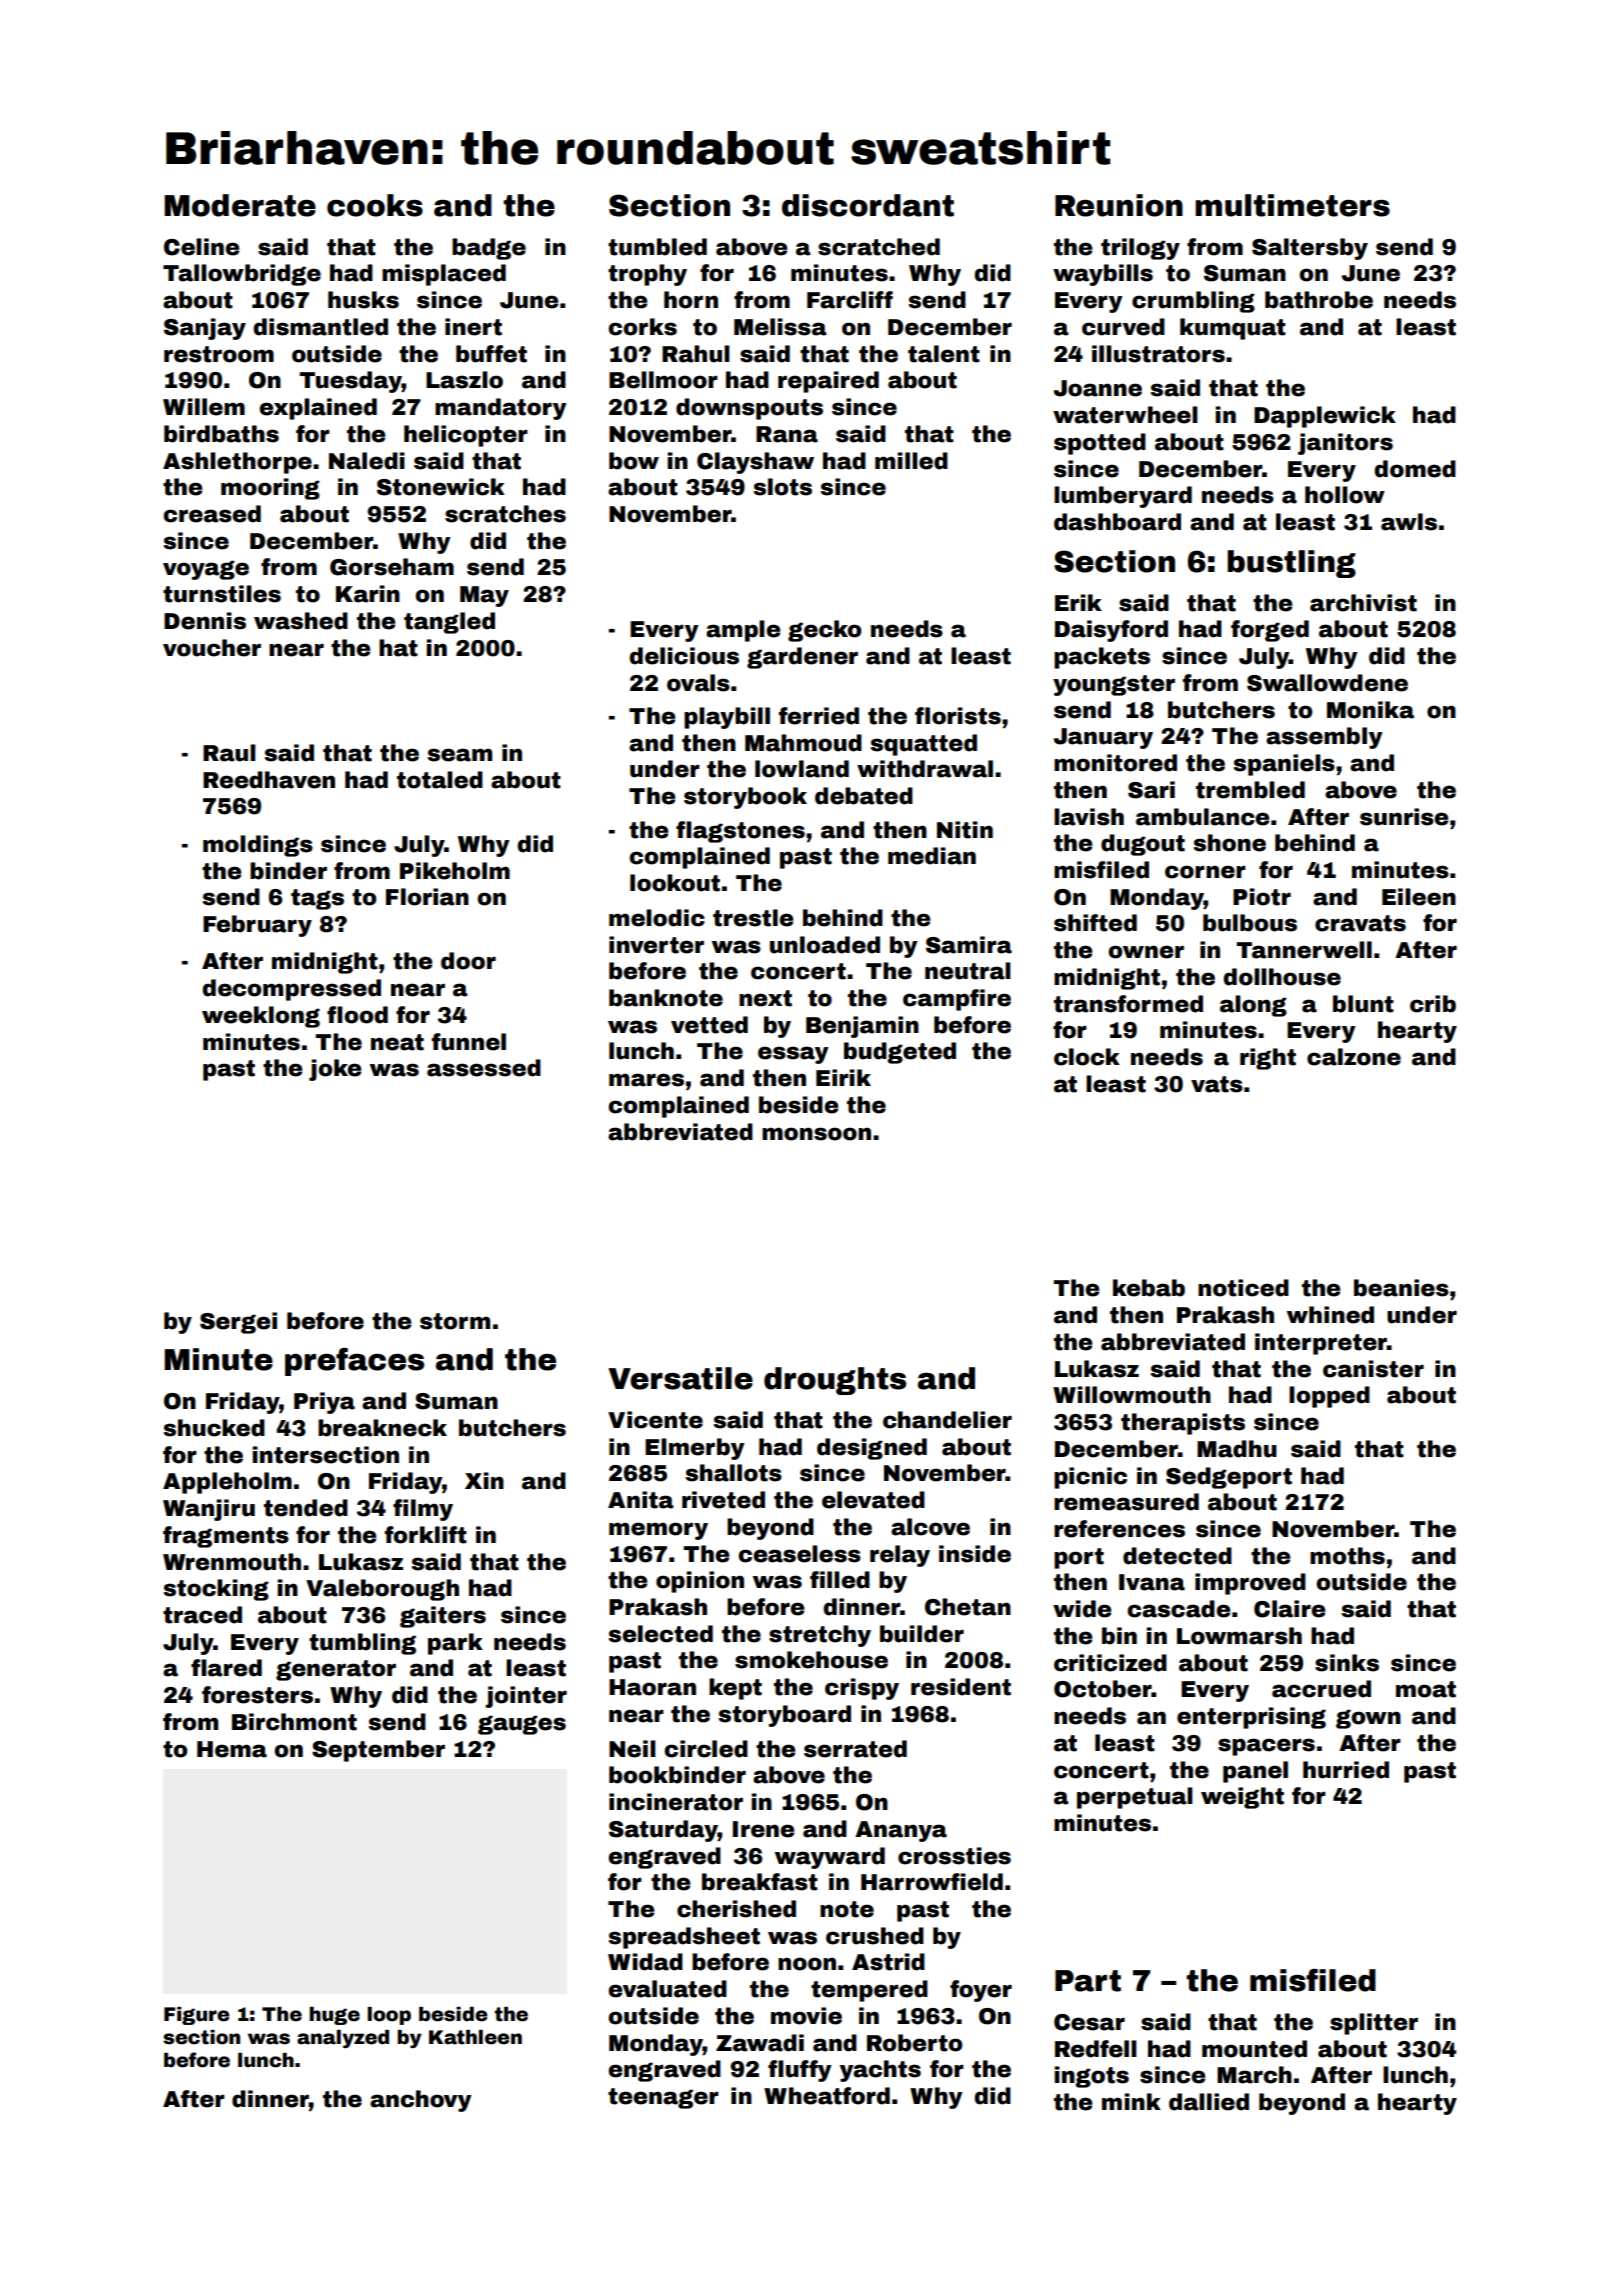 The height and width of the document is (2292, 1620). I want to click on Eileen, so click(1419, 897).
